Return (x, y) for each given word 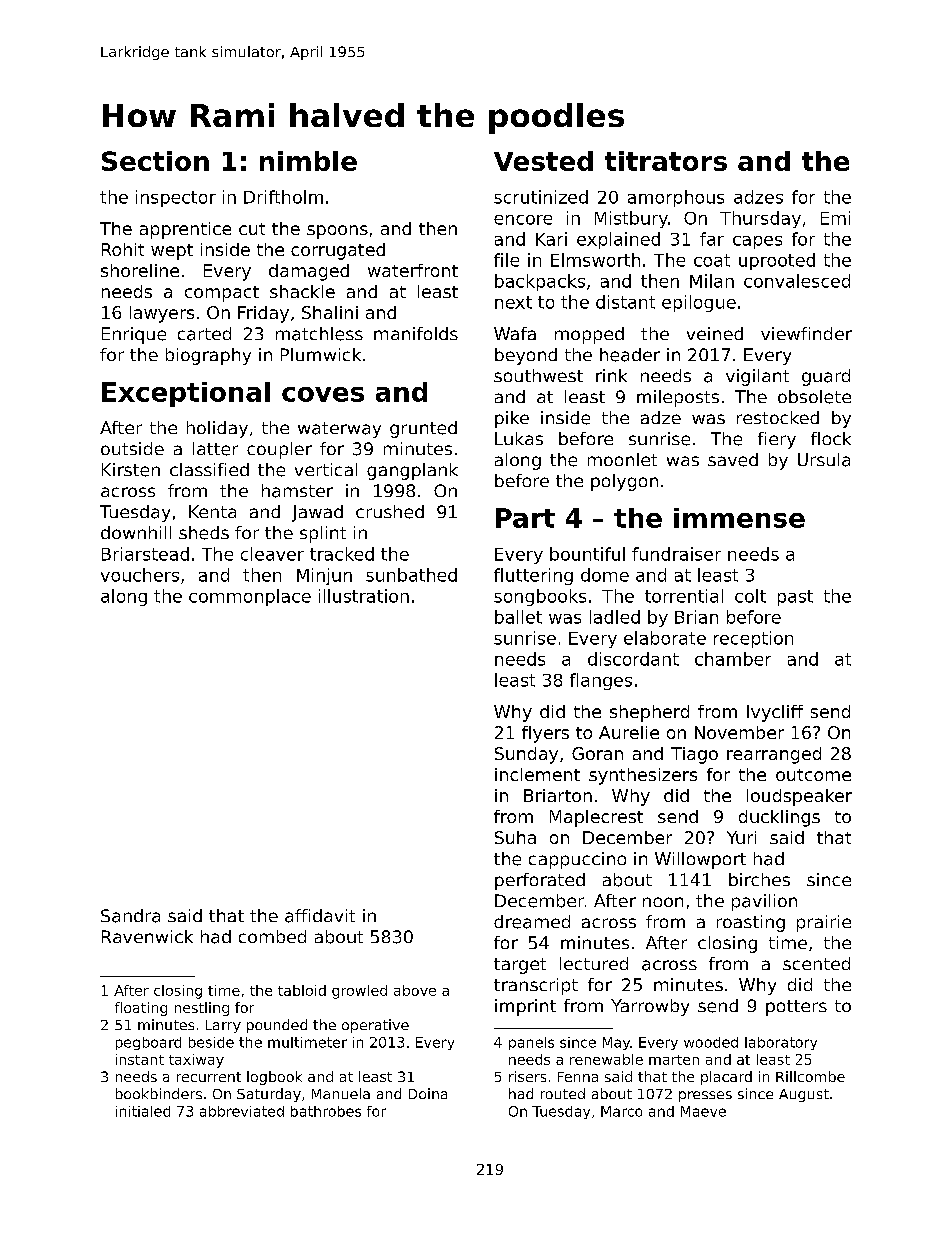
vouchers (140, 575)
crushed (390, 512)
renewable (606, 1059)
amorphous (676, 198)
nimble (308, 161)
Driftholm (283, 197)
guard (826, 377)
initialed (143, 1111)
